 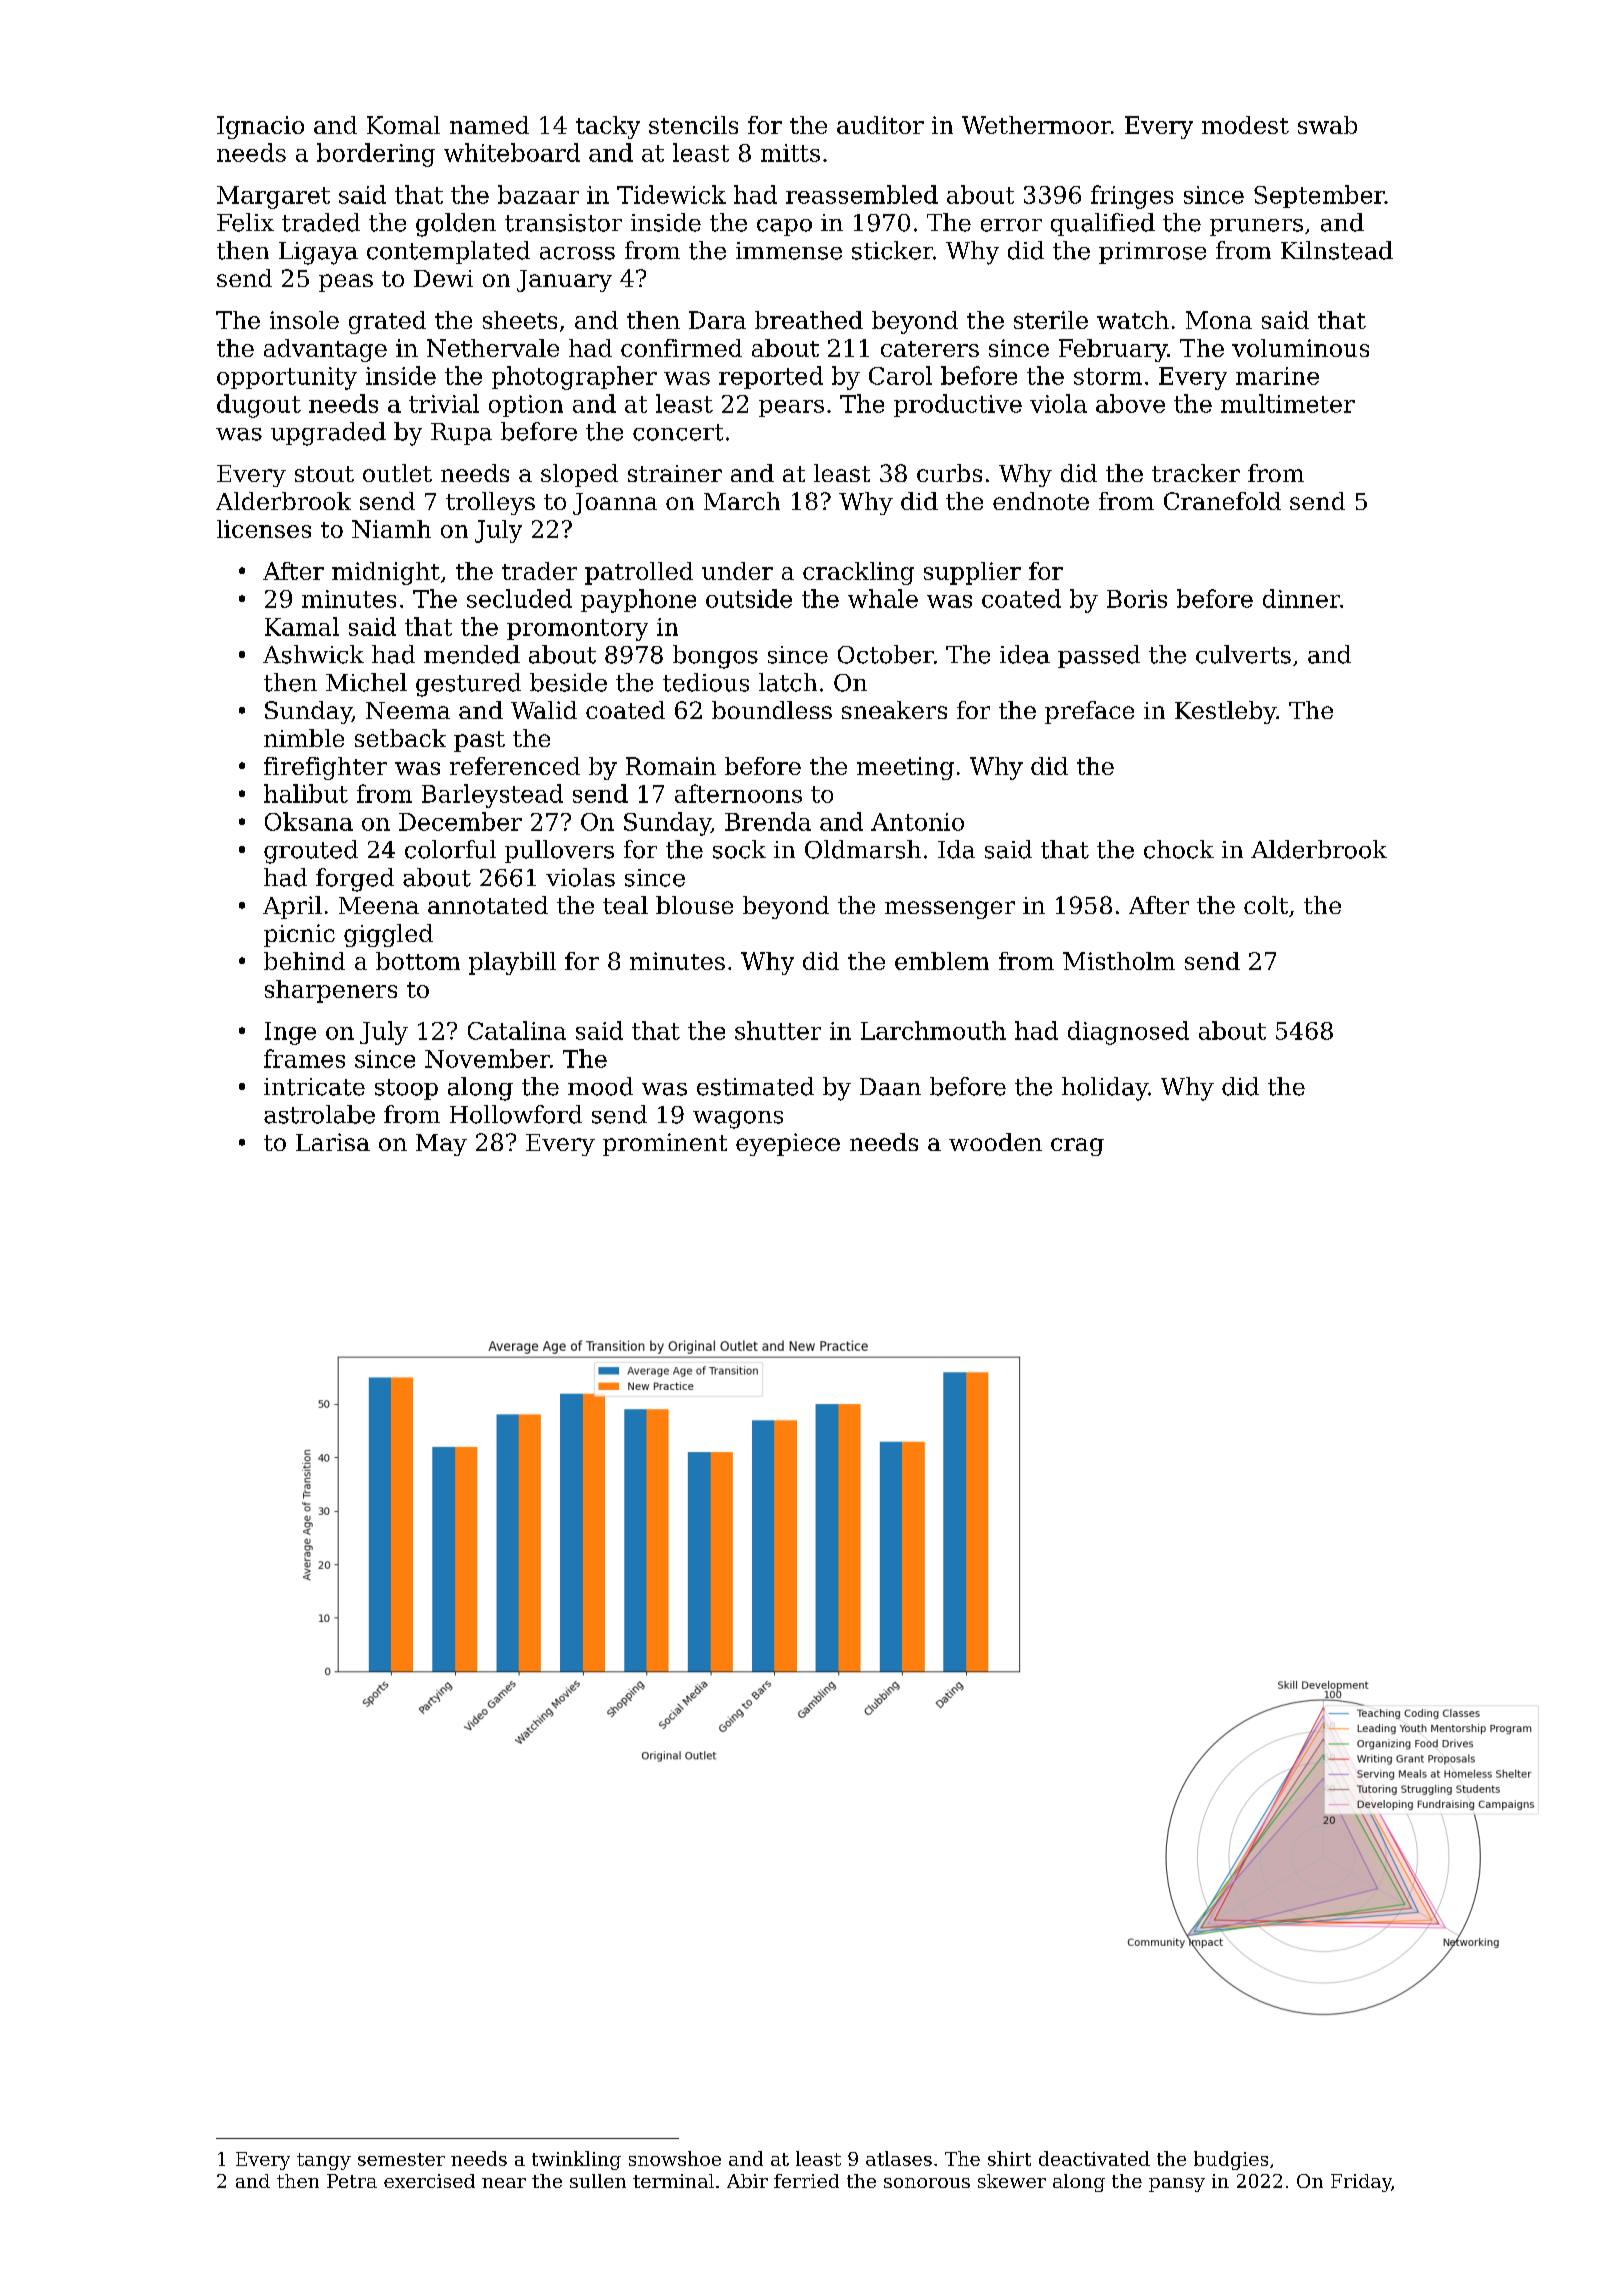 What do you see at coordinates (1077, 1147) in the document?
I see `crag` at bounding box center [1077, 1147].
